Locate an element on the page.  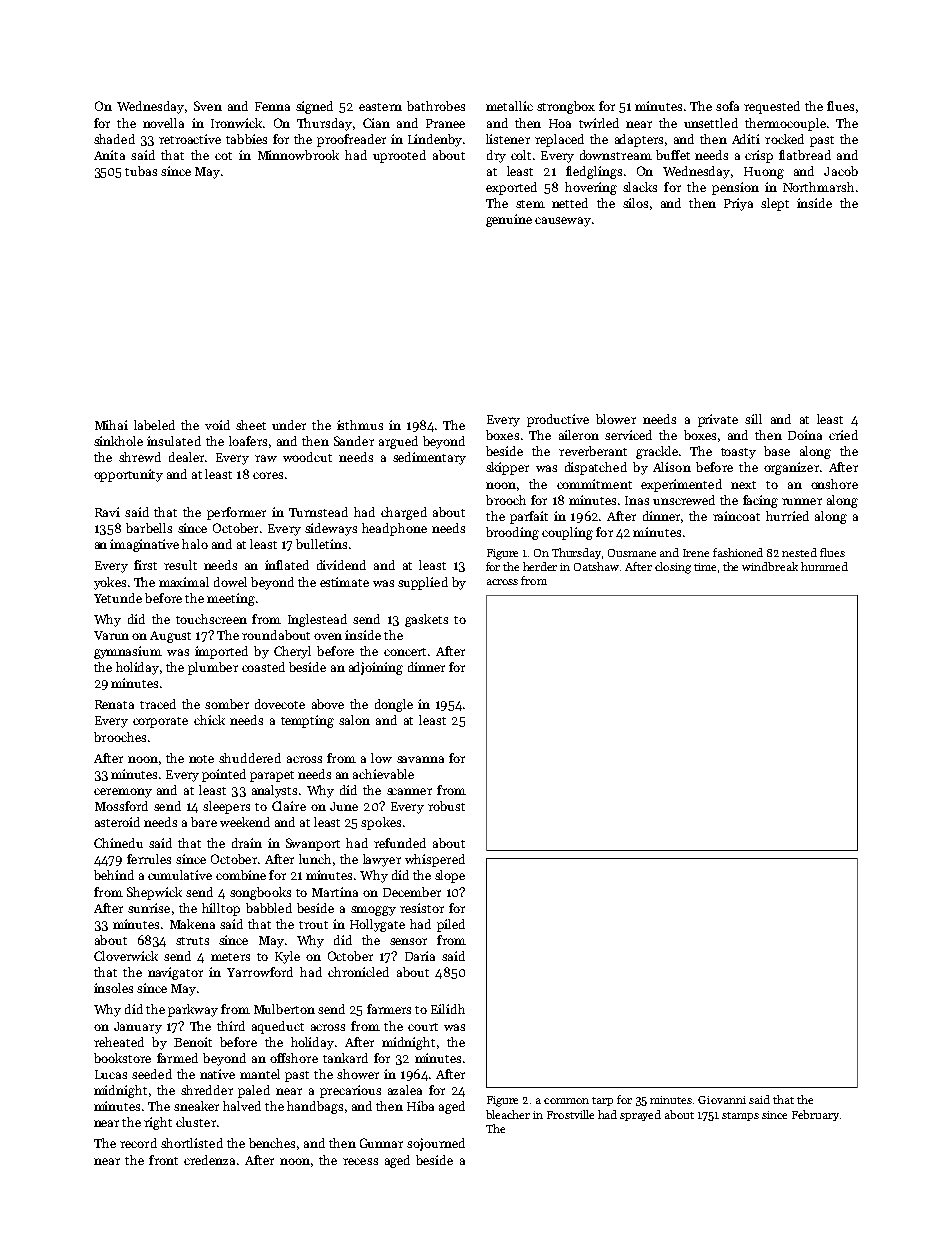
causeway is located at coordinates (563, 222).
